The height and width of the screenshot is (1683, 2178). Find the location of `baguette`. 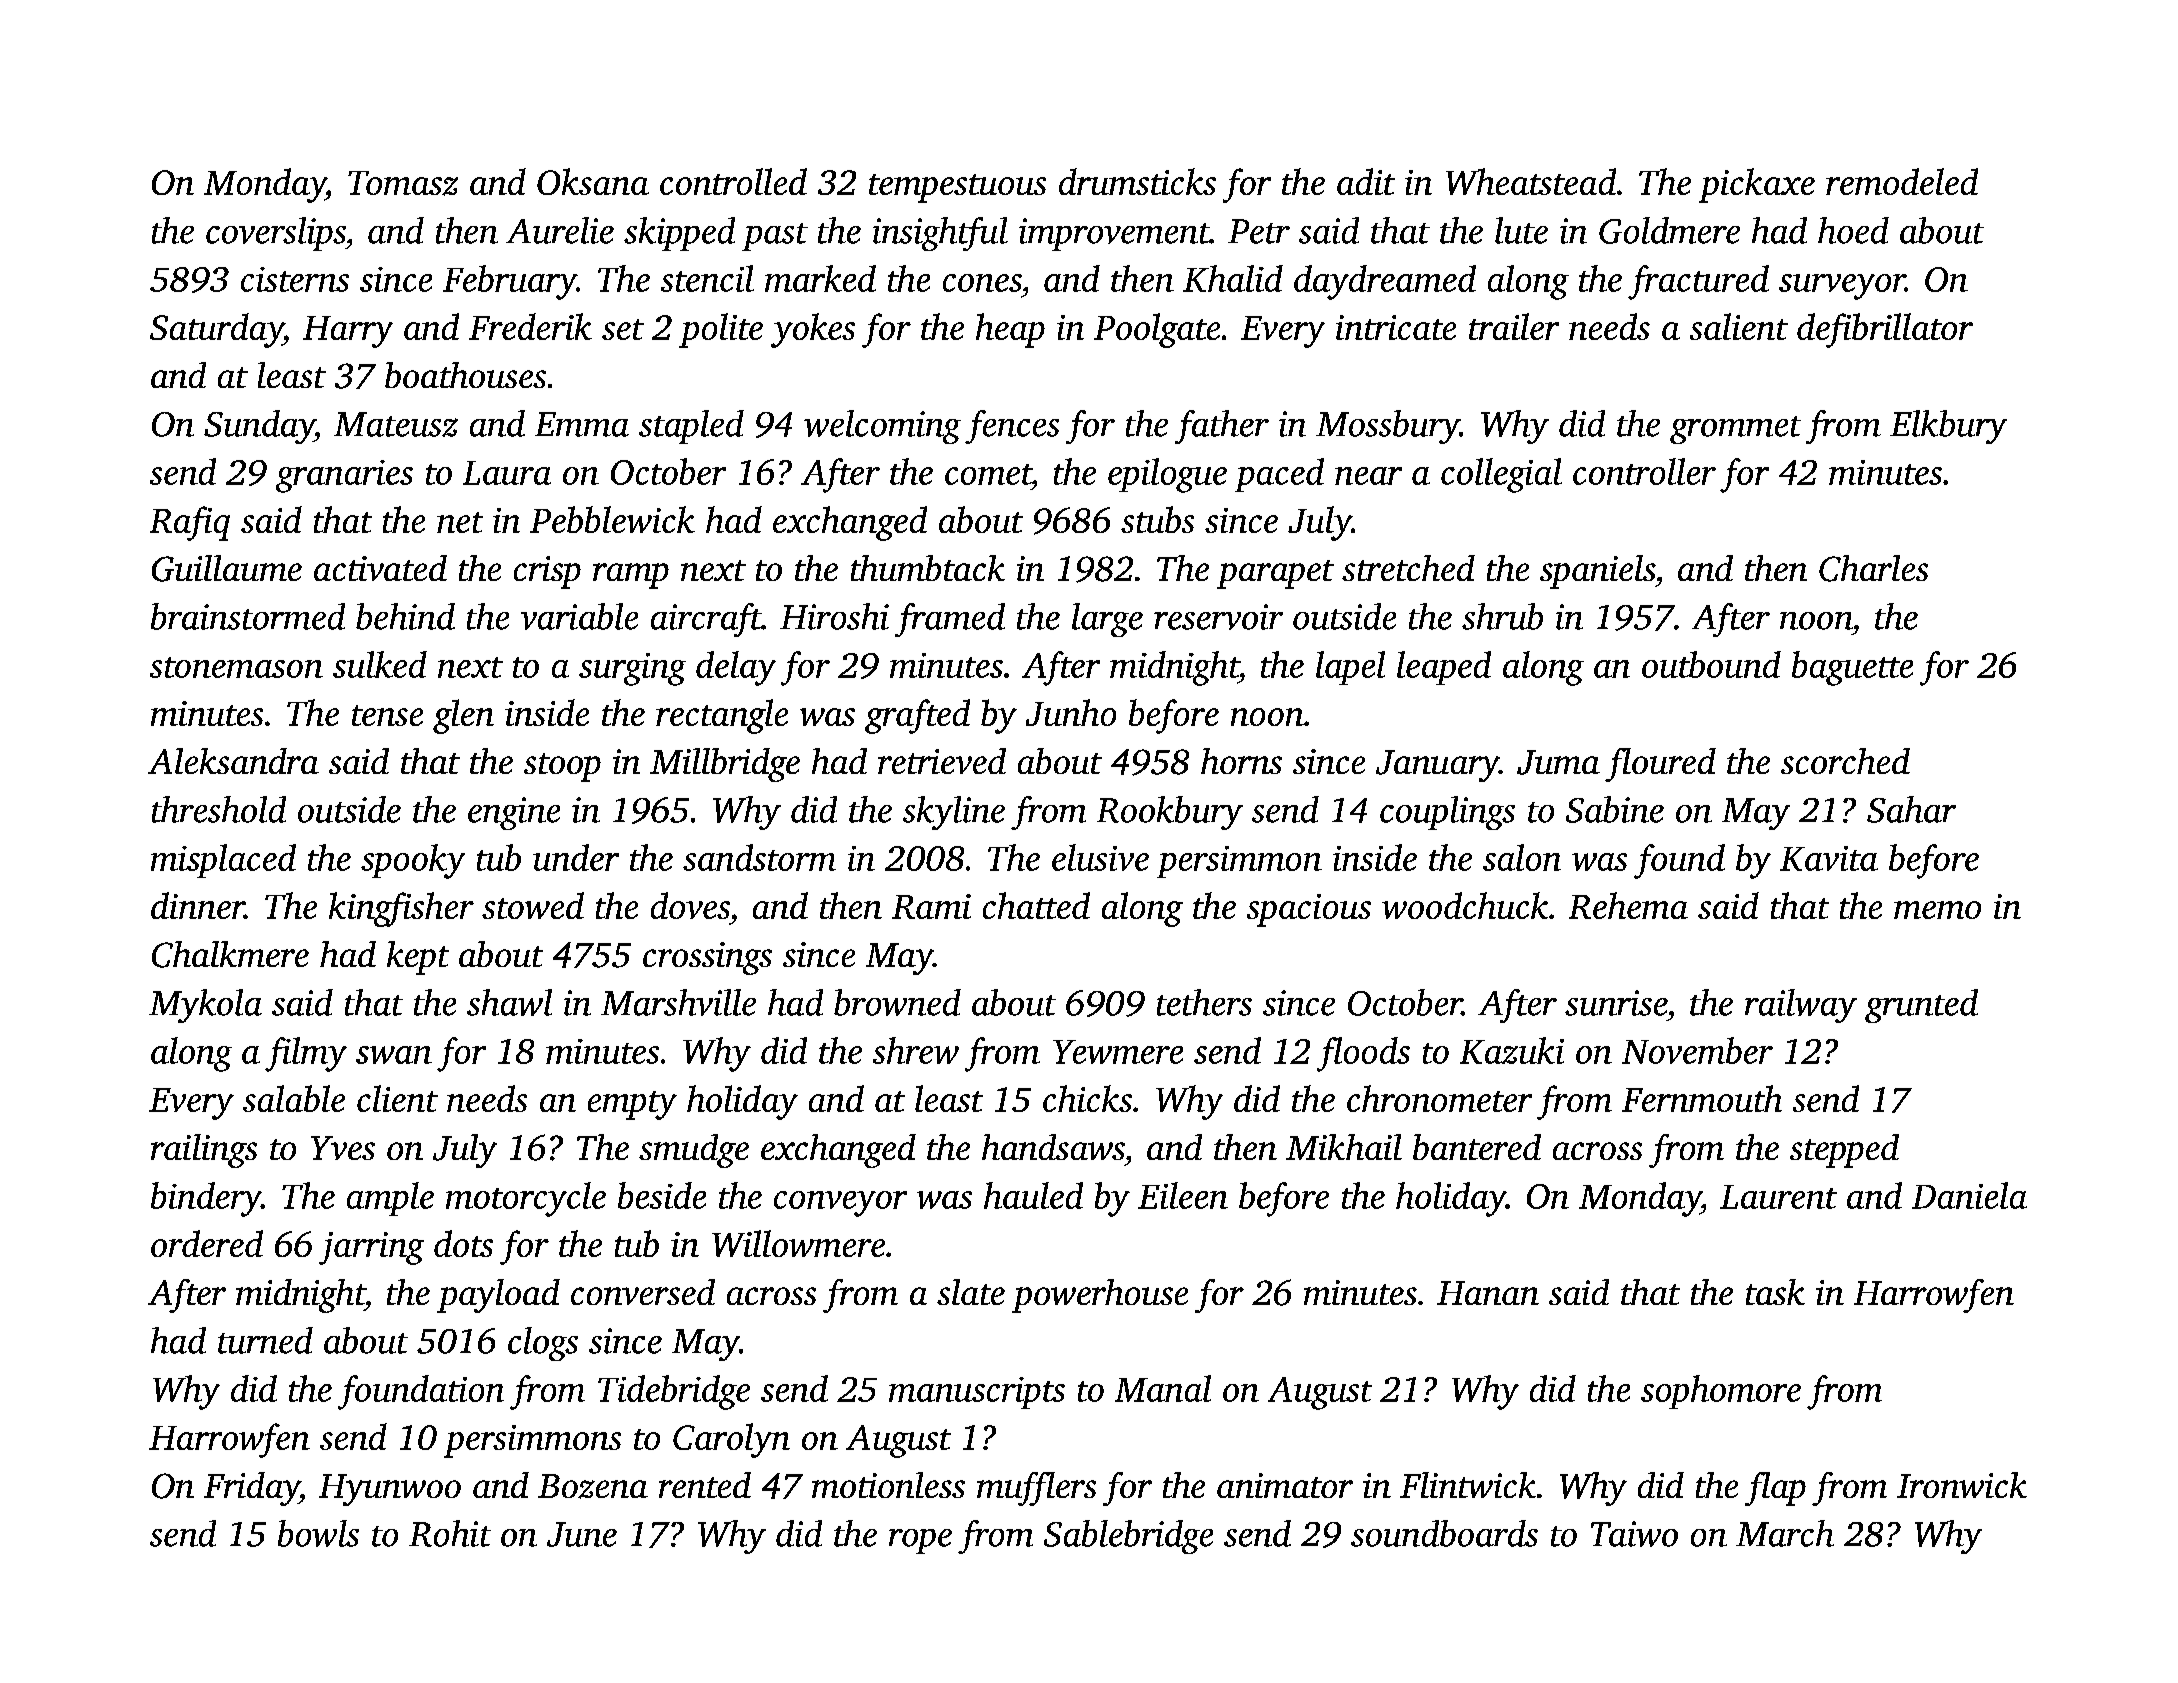

baguette is located at coordinates (1852, 668).
